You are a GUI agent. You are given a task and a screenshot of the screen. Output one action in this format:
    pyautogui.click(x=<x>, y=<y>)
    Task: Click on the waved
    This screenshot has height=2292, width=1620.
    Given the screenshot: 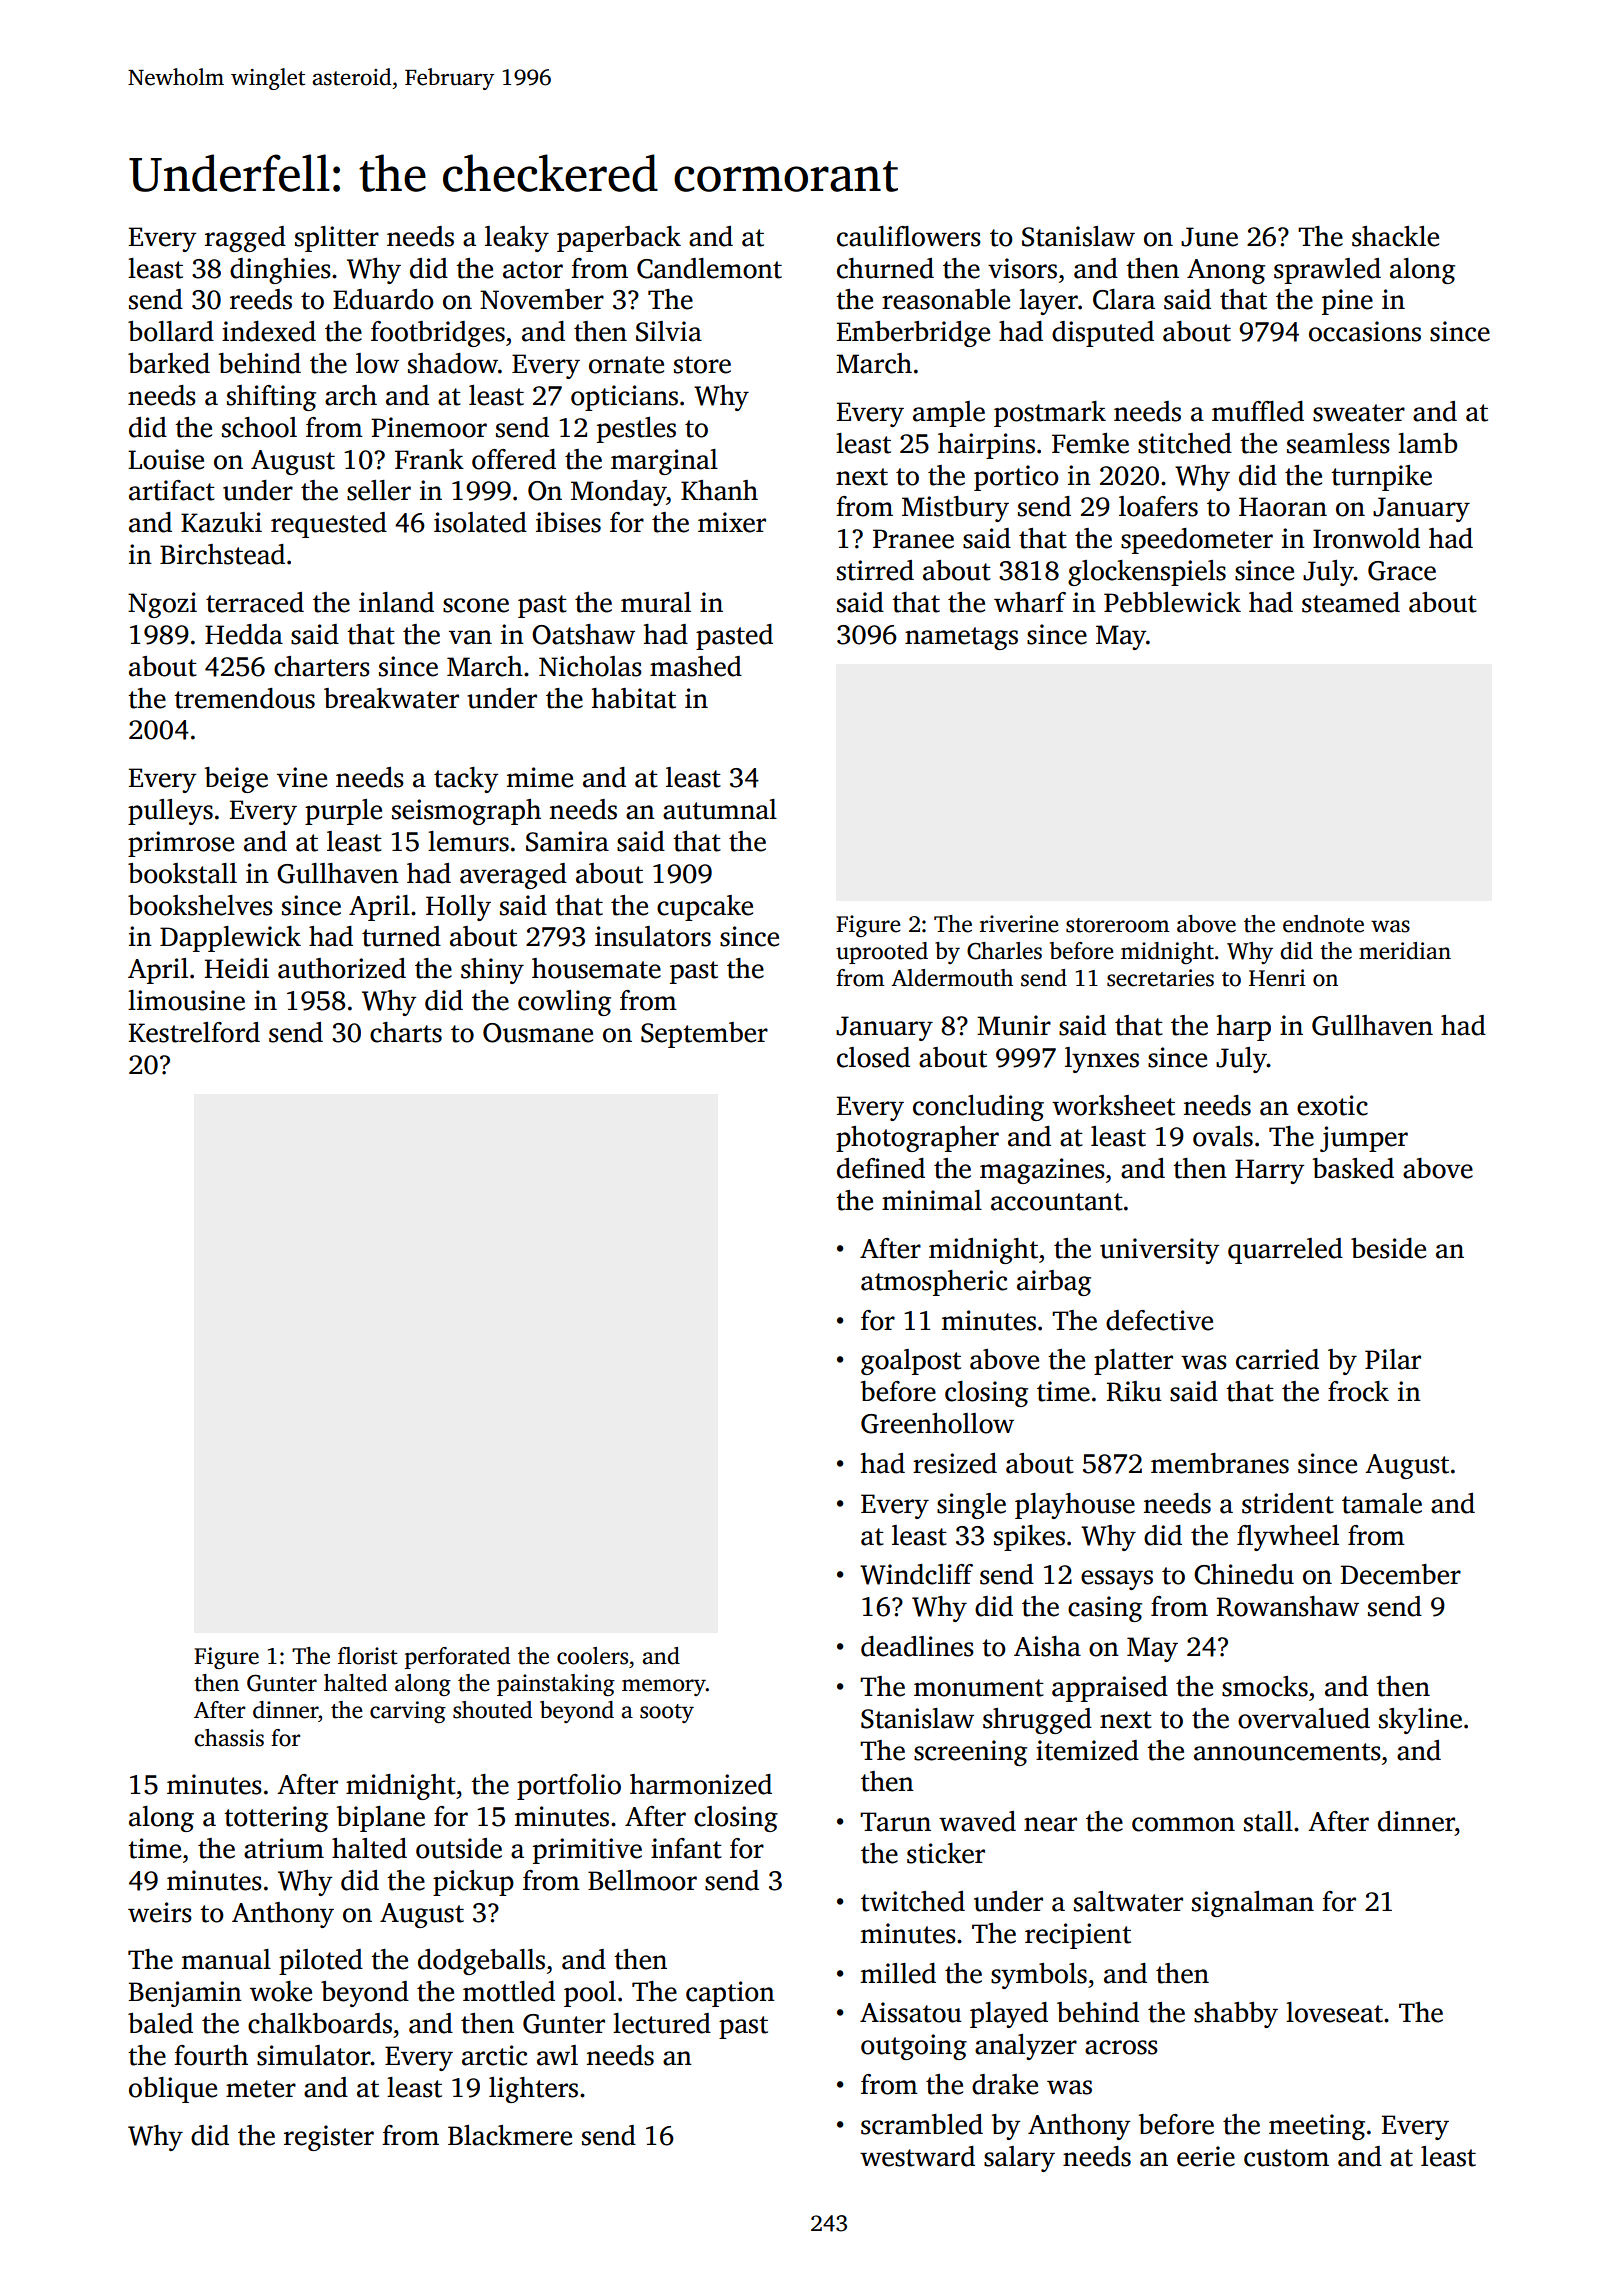 What is the action you would take?
    pyautogui.click(x=977, y=1821)
